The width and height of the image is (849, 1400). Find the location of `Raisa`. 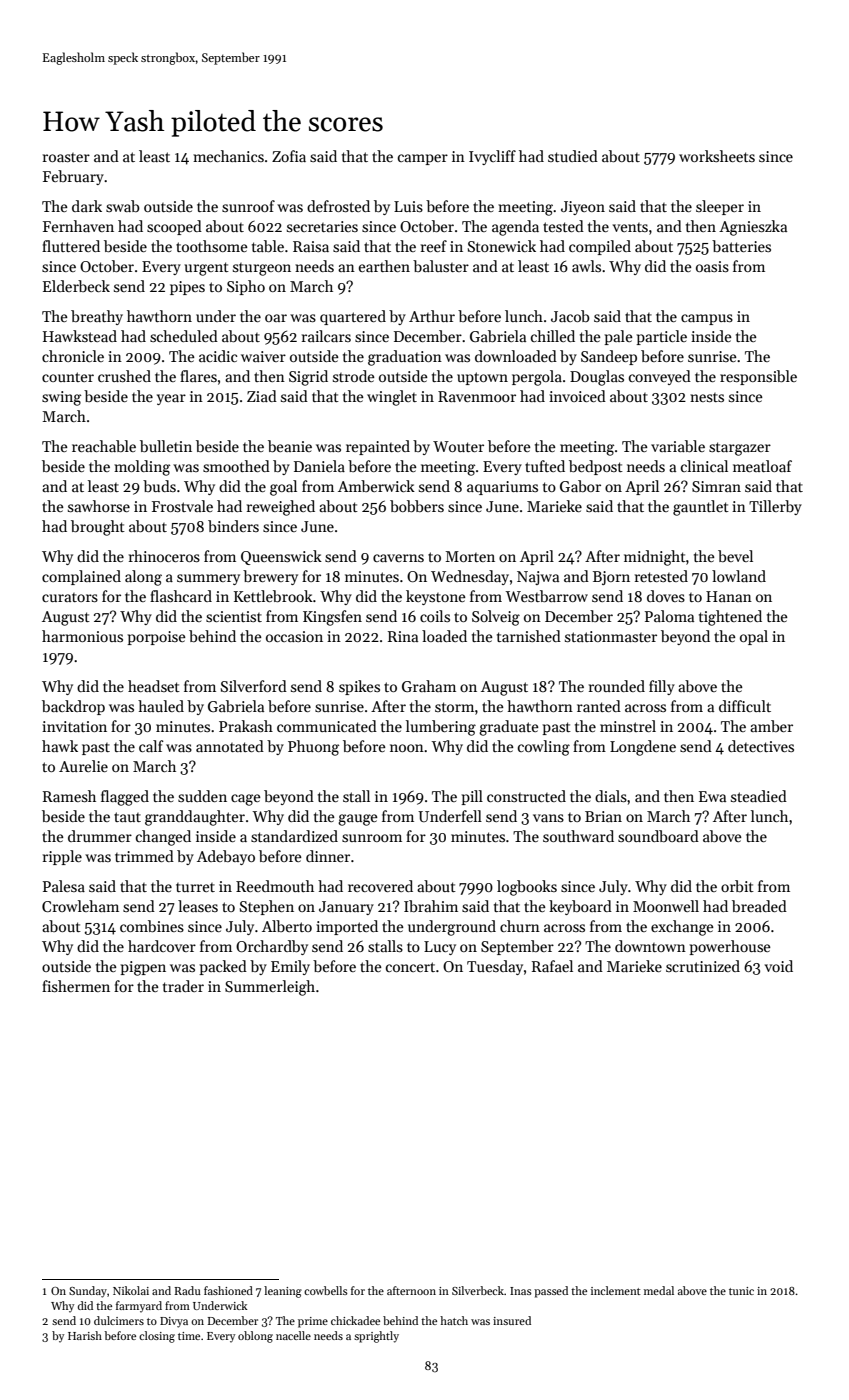

Raisa is located at coordinates (311, 246).
